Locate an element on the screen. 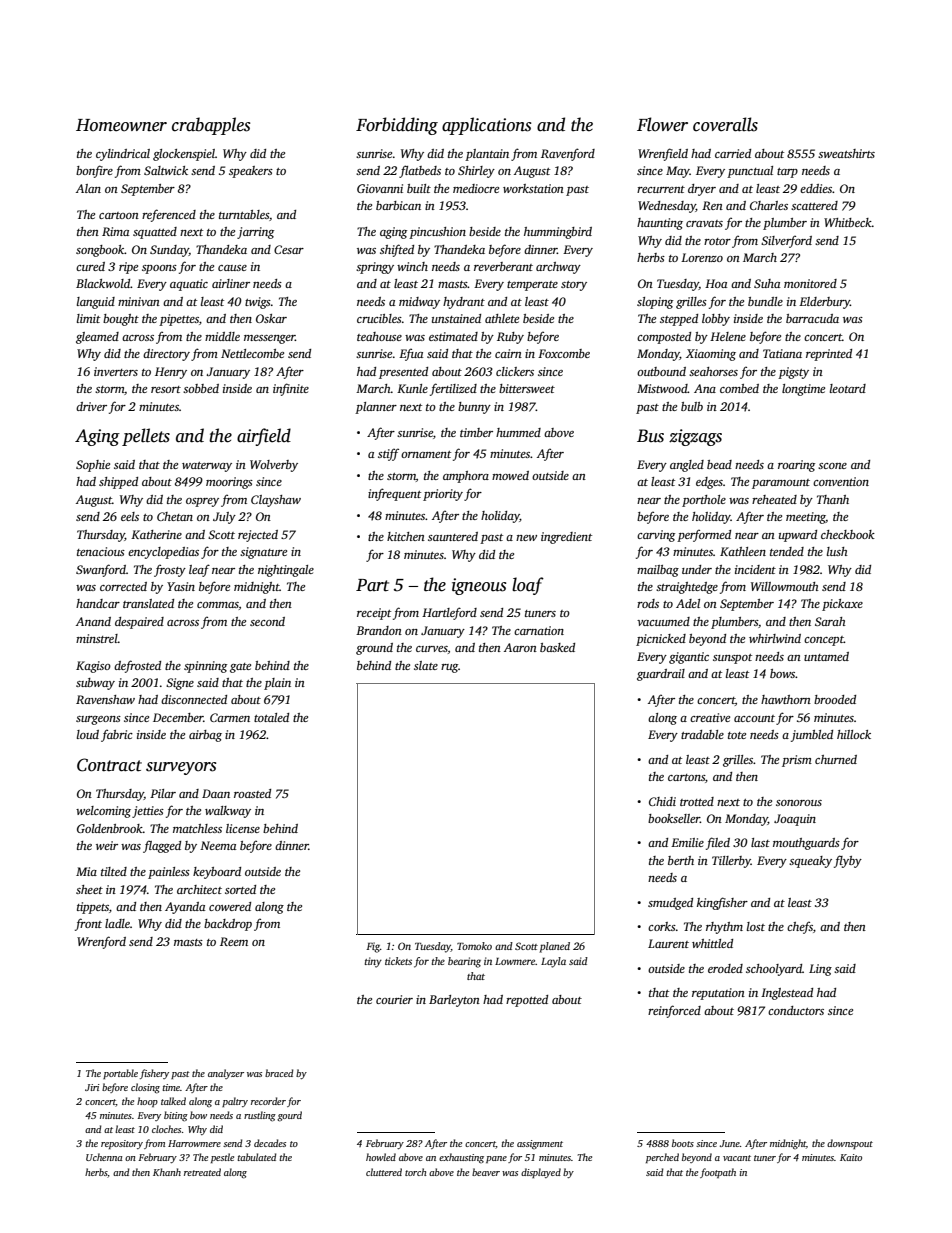 The width and height of the screenshot is (952, 1233). Chidi is located at coordinates (662, 801).
